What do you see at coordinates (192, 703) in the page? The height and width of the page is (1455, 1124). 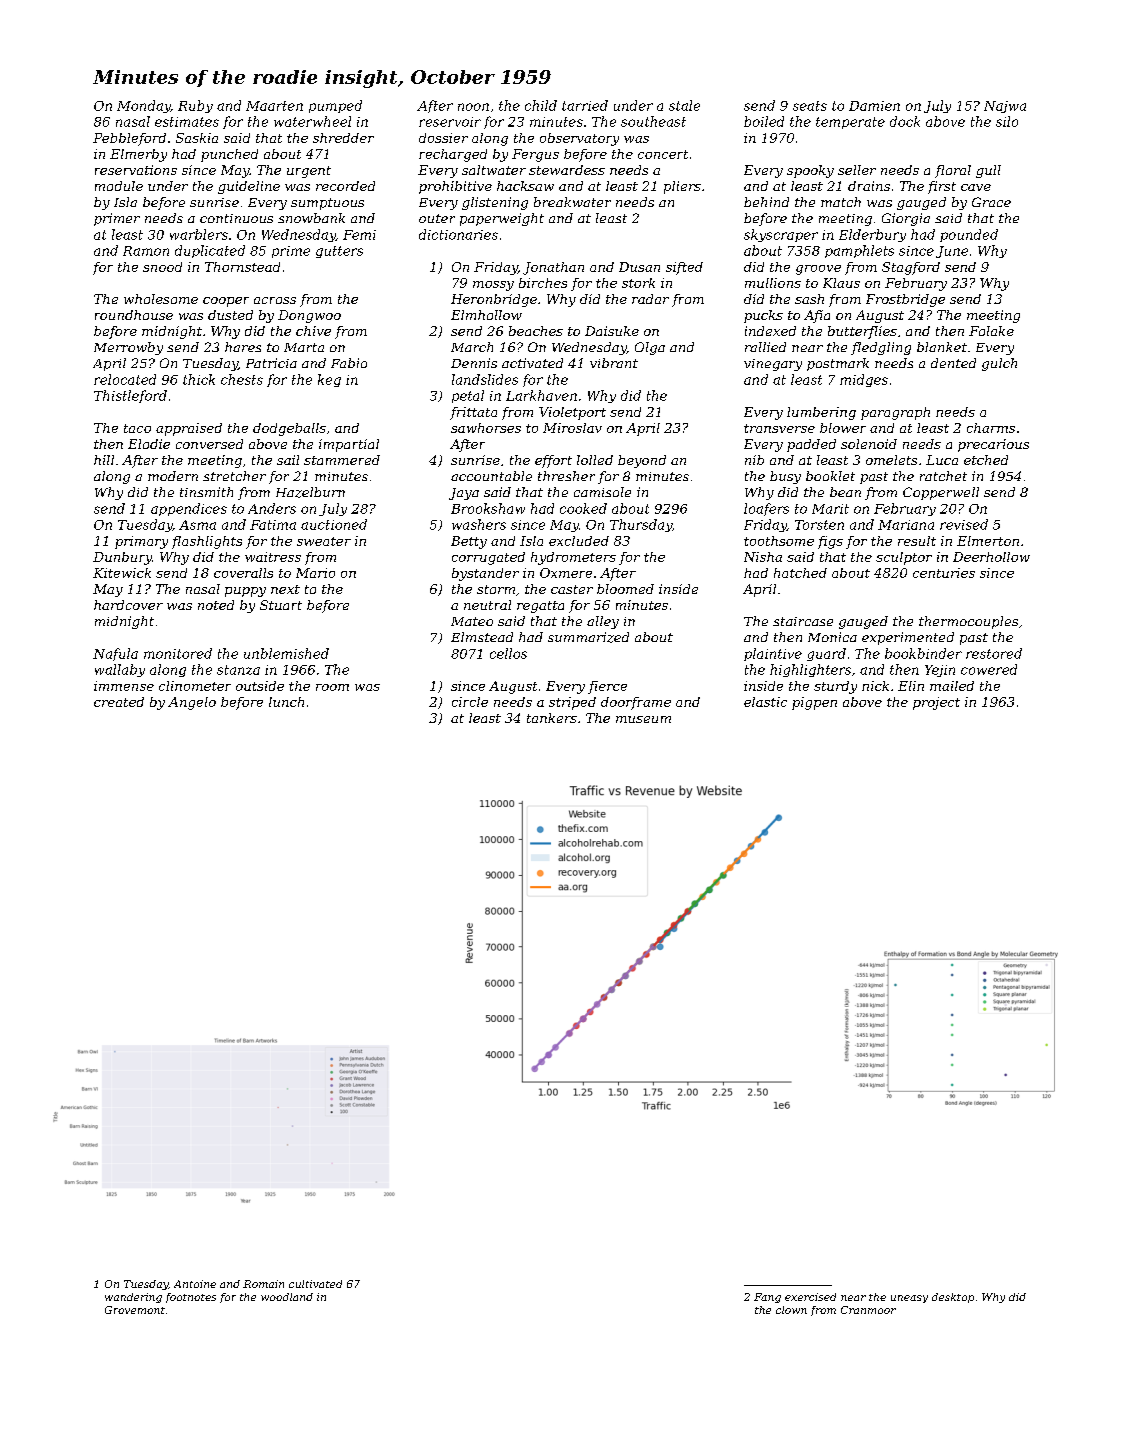 I see `Angelo` at bounding box center [192, 703].
